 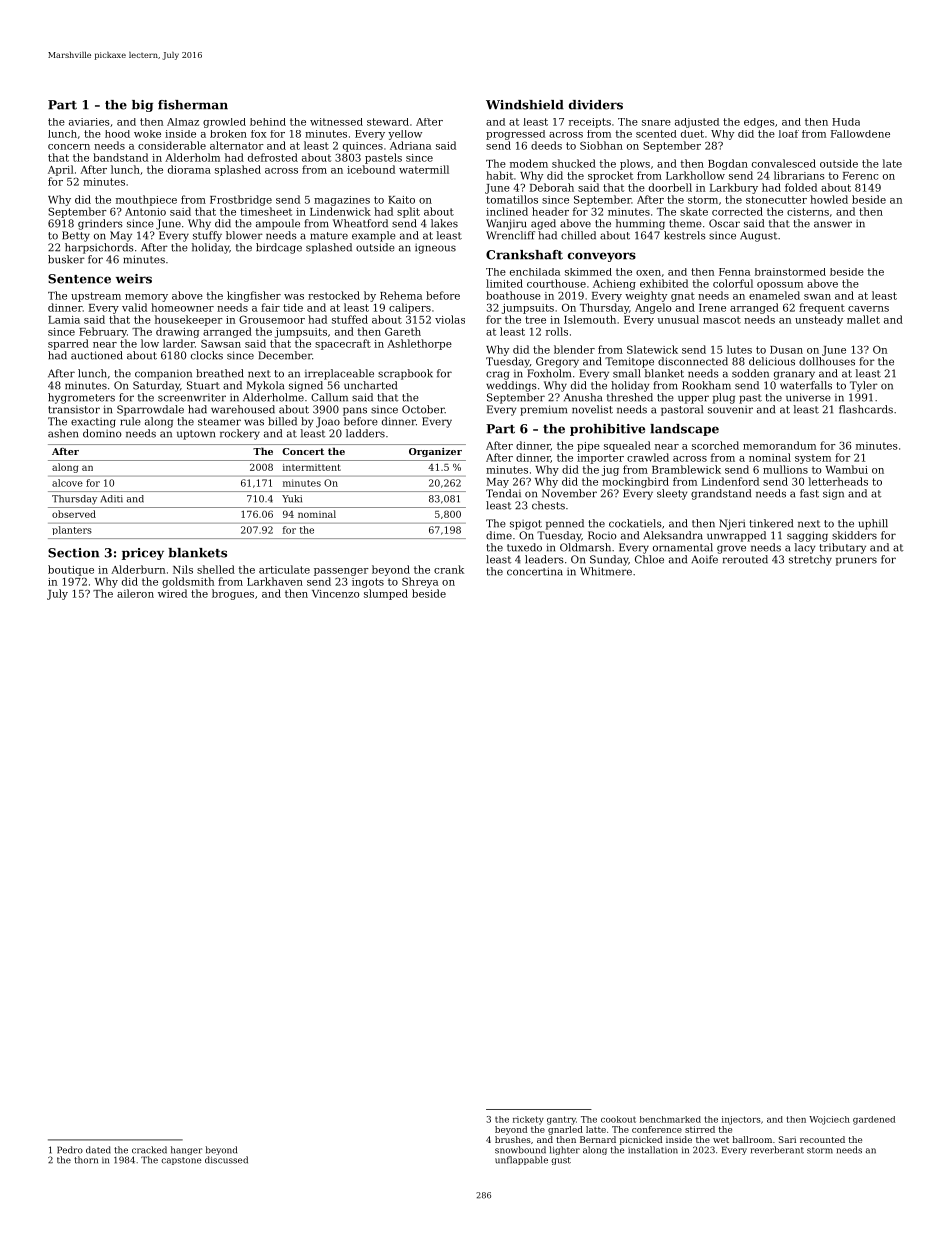 I want to click on leaders, so click(x=544, y=559).
